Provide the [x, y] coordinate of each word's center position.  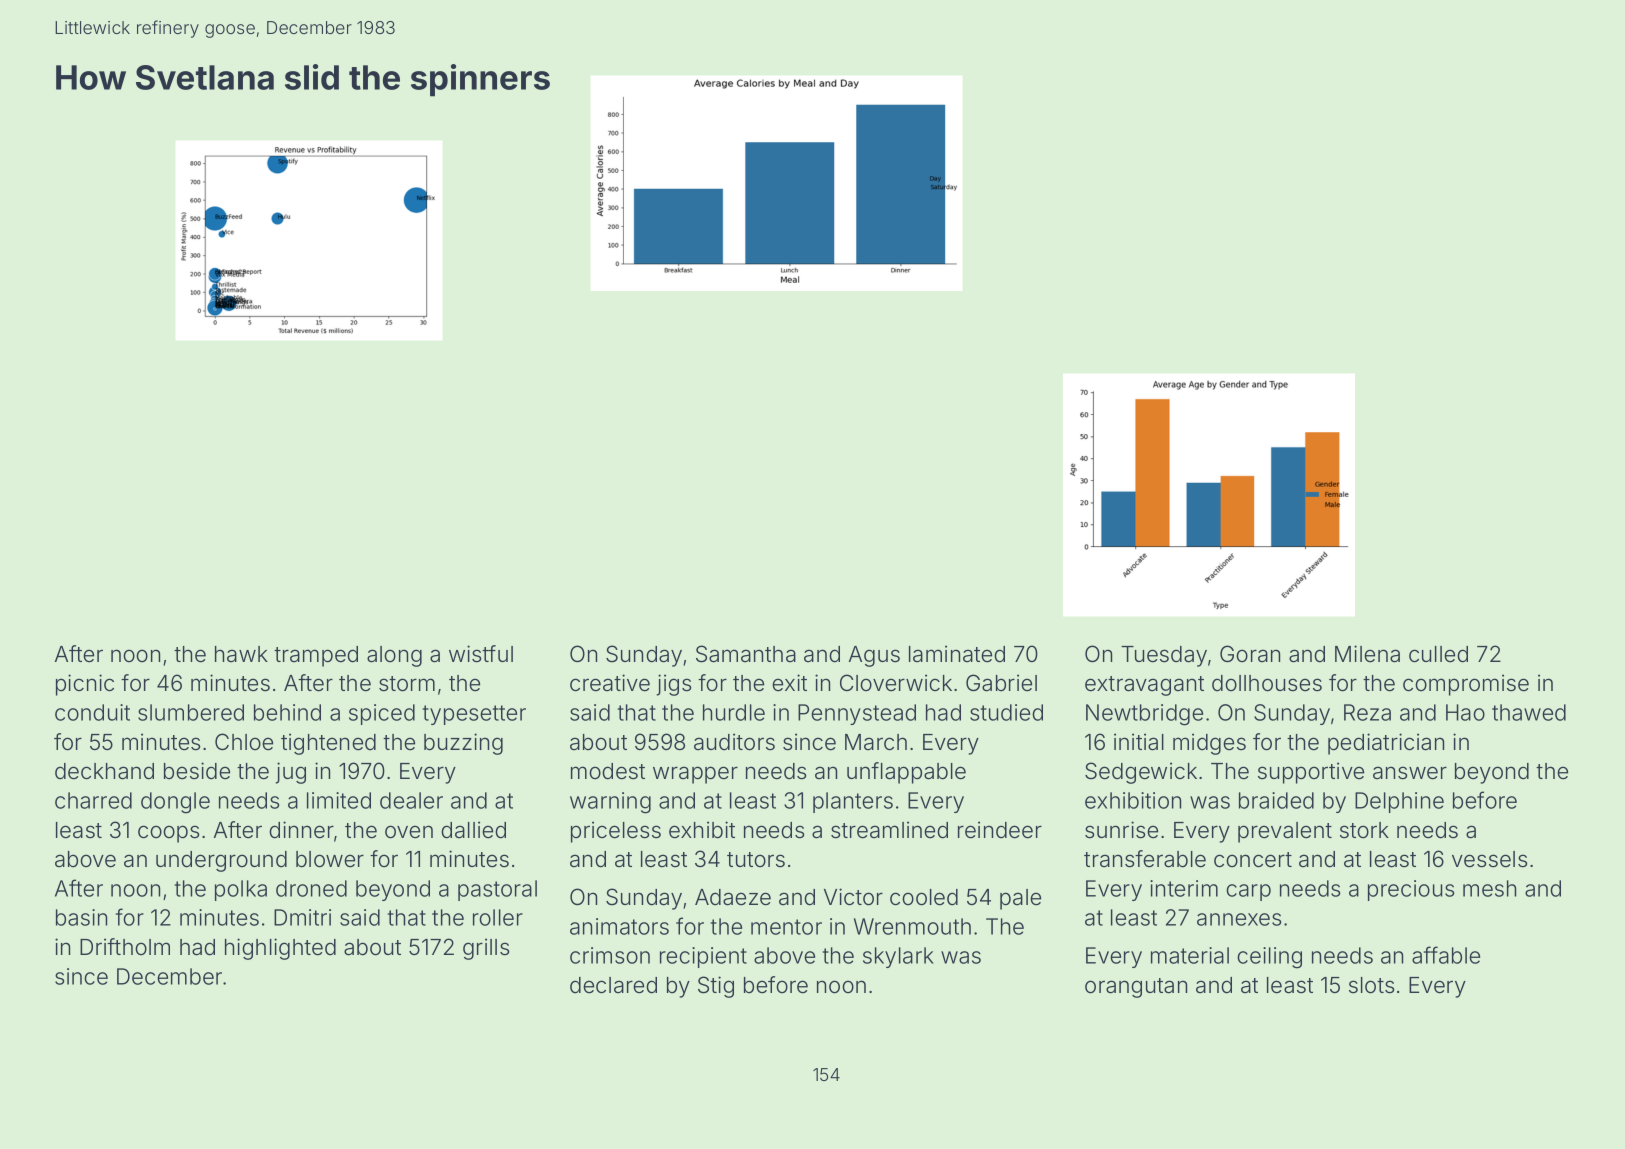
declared [613, 985]
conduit [92, 712]
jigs [674, 685]
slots [1371, 985]
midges [1209, 744]
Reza [1367, 712]
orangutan [1136, 988]
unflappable [906, 773]
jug [291, 773]
